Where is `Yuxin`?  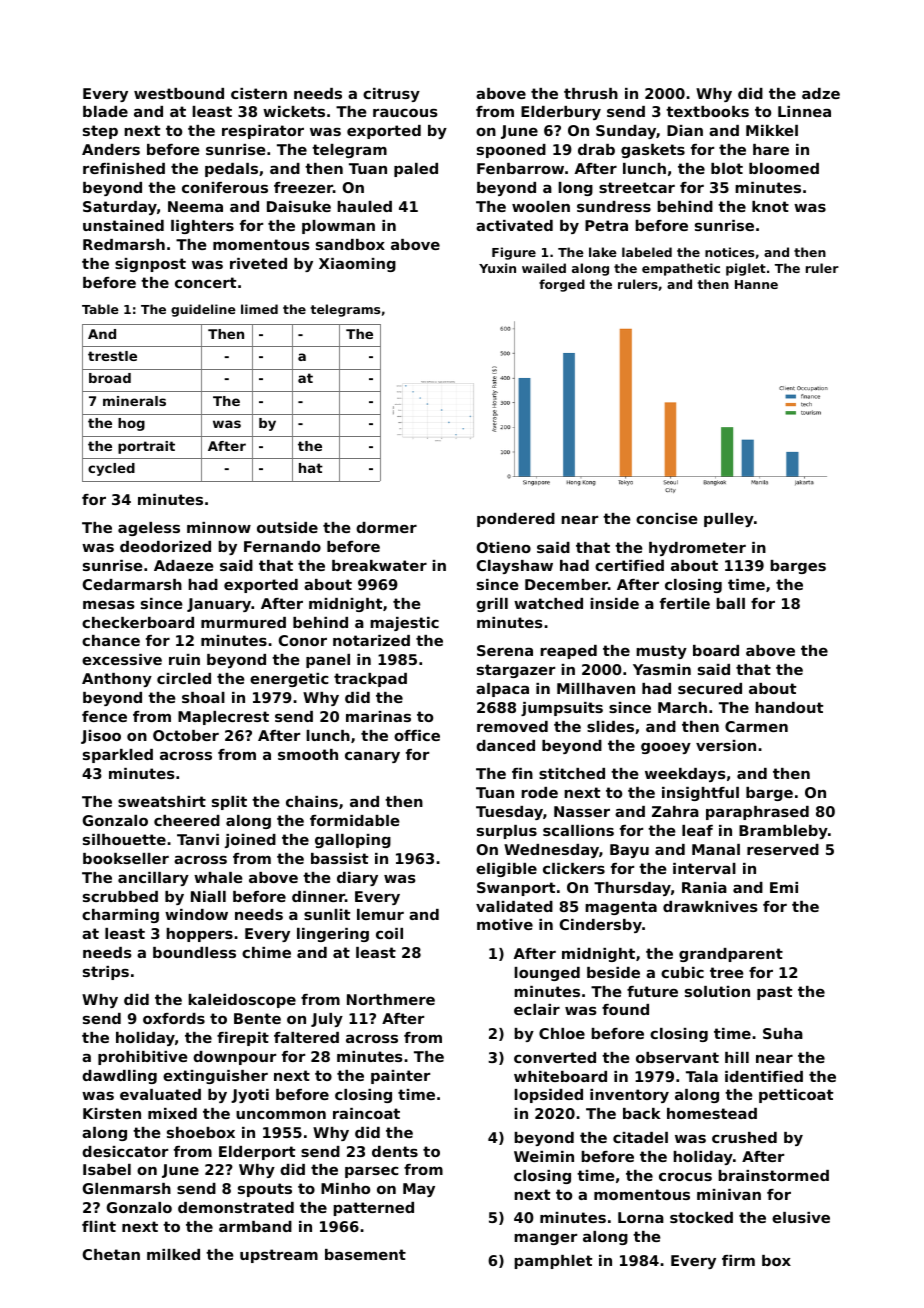
Yuxin is located at coordinates (497, 268).
